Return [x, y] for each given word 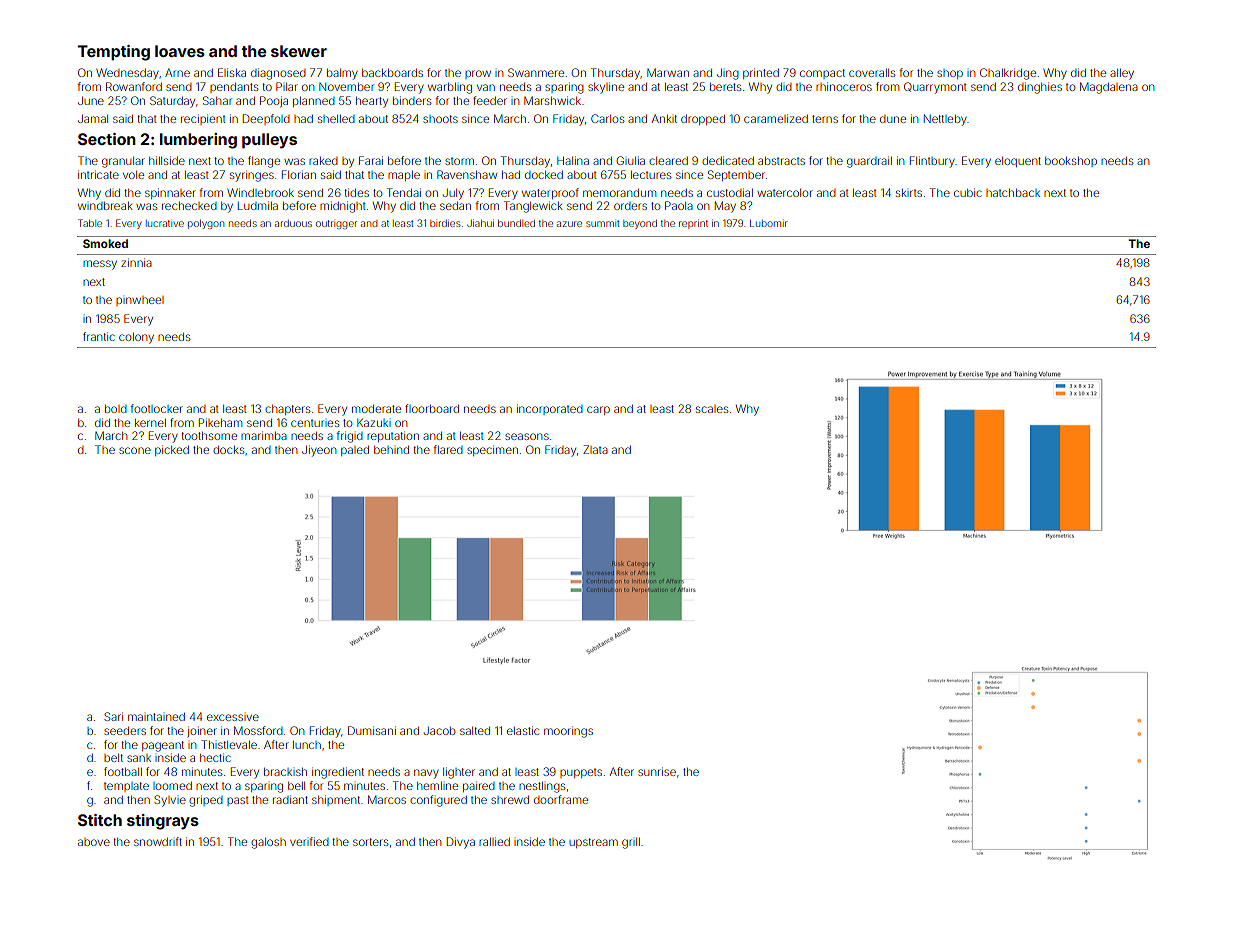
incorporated [550, 409]
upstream [593, 843]
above [94, 842]
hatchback [1013, 193]
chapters [287, 410]
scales [712, 409]
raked [323, 161]
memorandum [619, 193]
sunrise [657, 771]
